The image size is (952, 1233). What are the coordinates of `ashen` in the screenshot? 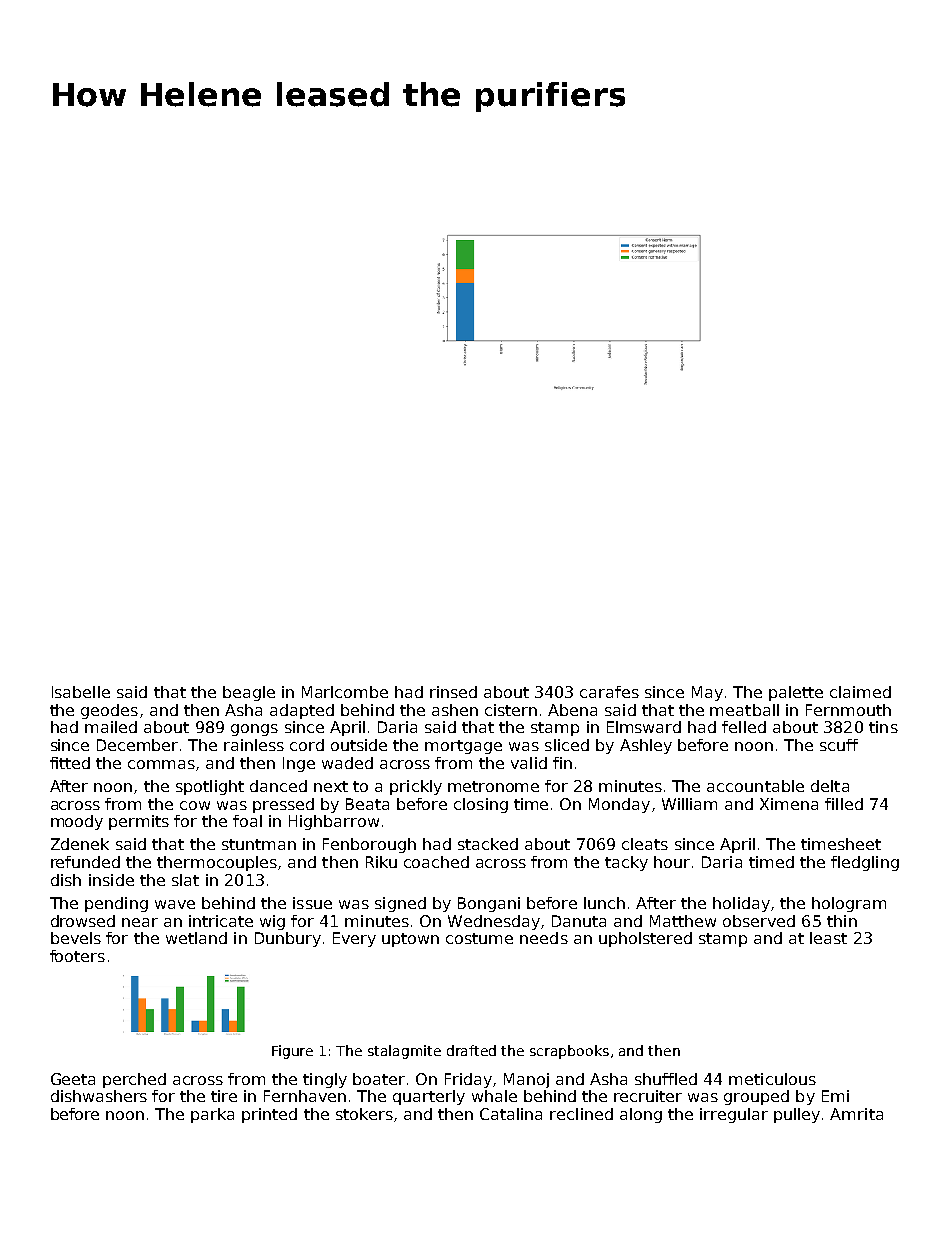 It's located at (455, 710).
